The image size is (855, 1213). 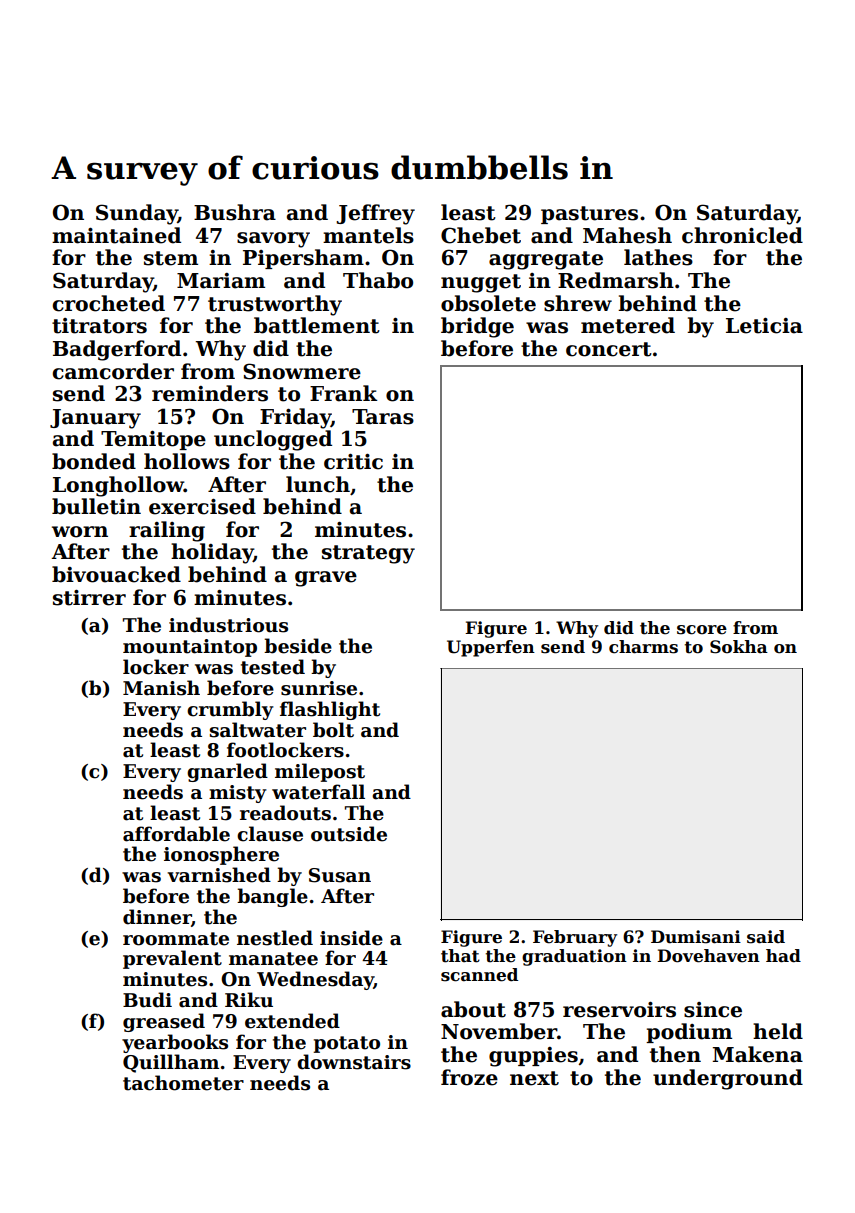 What do you see at coordinates (764, 326) in the screenshot?
I see `Leticia` at bounding box center [764, 326].
